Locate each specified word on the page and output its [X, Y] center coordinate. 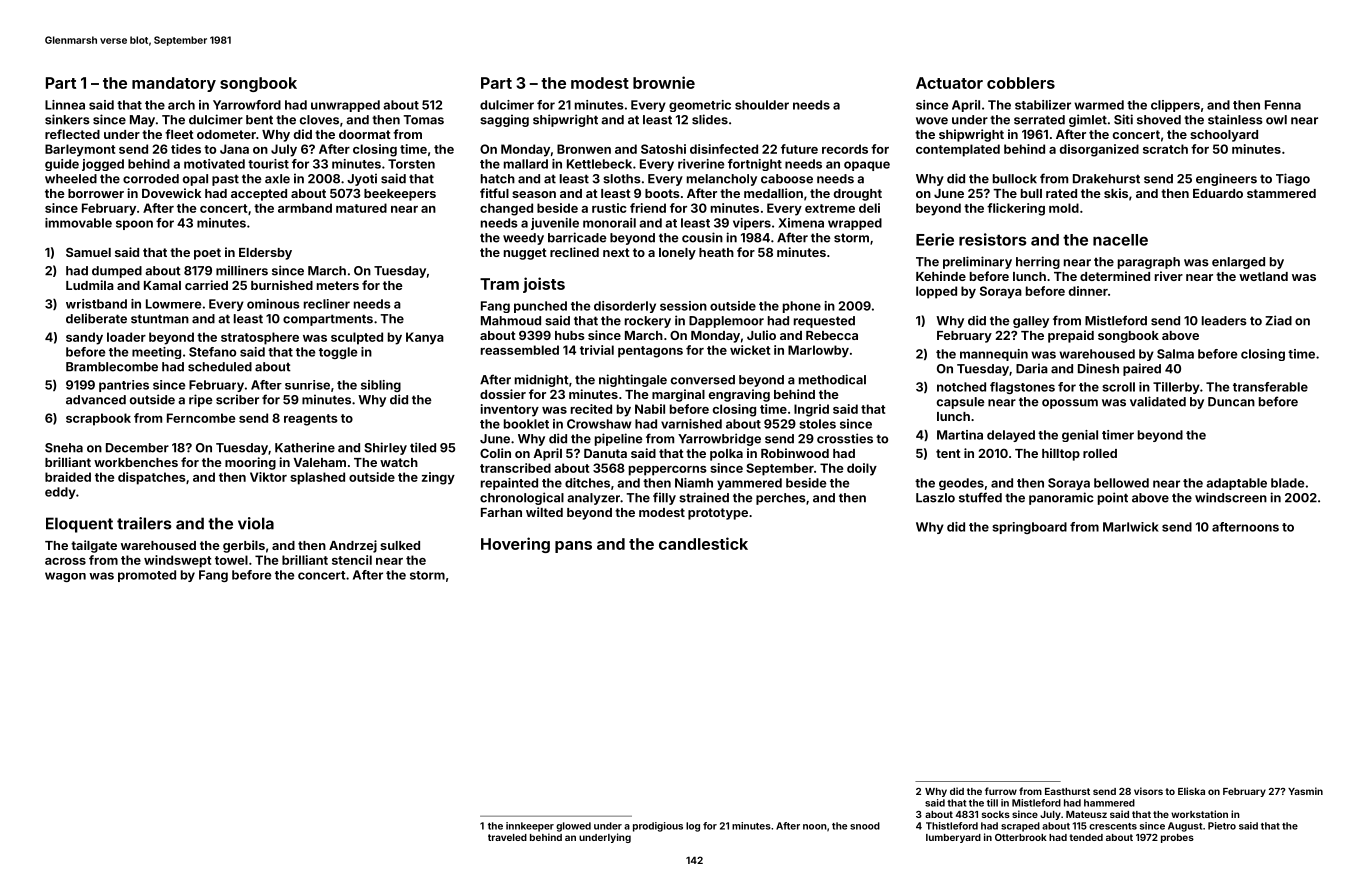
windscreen [1231, 497]
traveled [507, 837]
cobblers [1021, 83]
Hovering [515, 545]
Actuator [949, 83]
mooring [250, 463]
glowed [573, 827]
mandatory [174, 84]
